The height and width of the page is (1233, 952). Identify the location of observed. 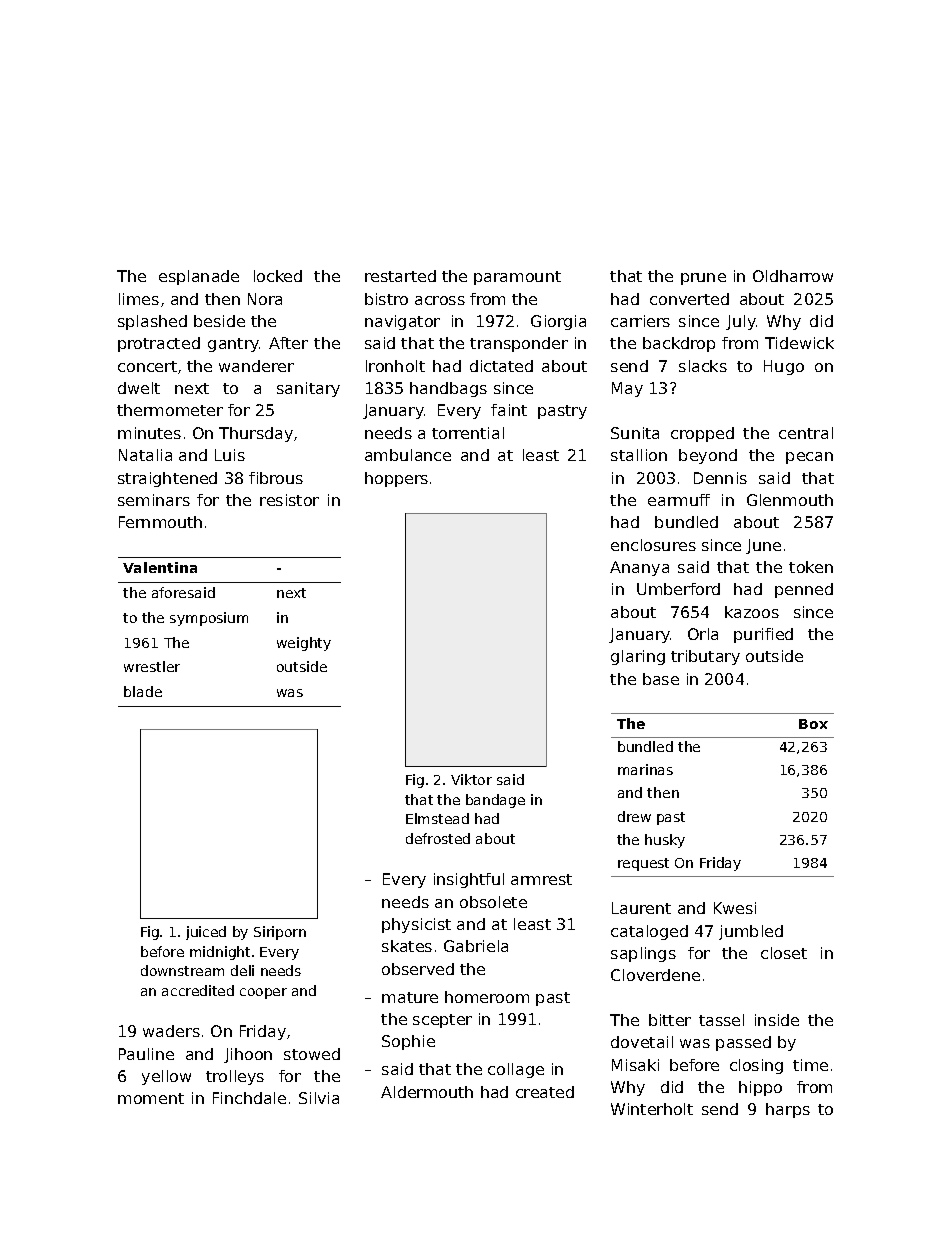
(418, 969).
